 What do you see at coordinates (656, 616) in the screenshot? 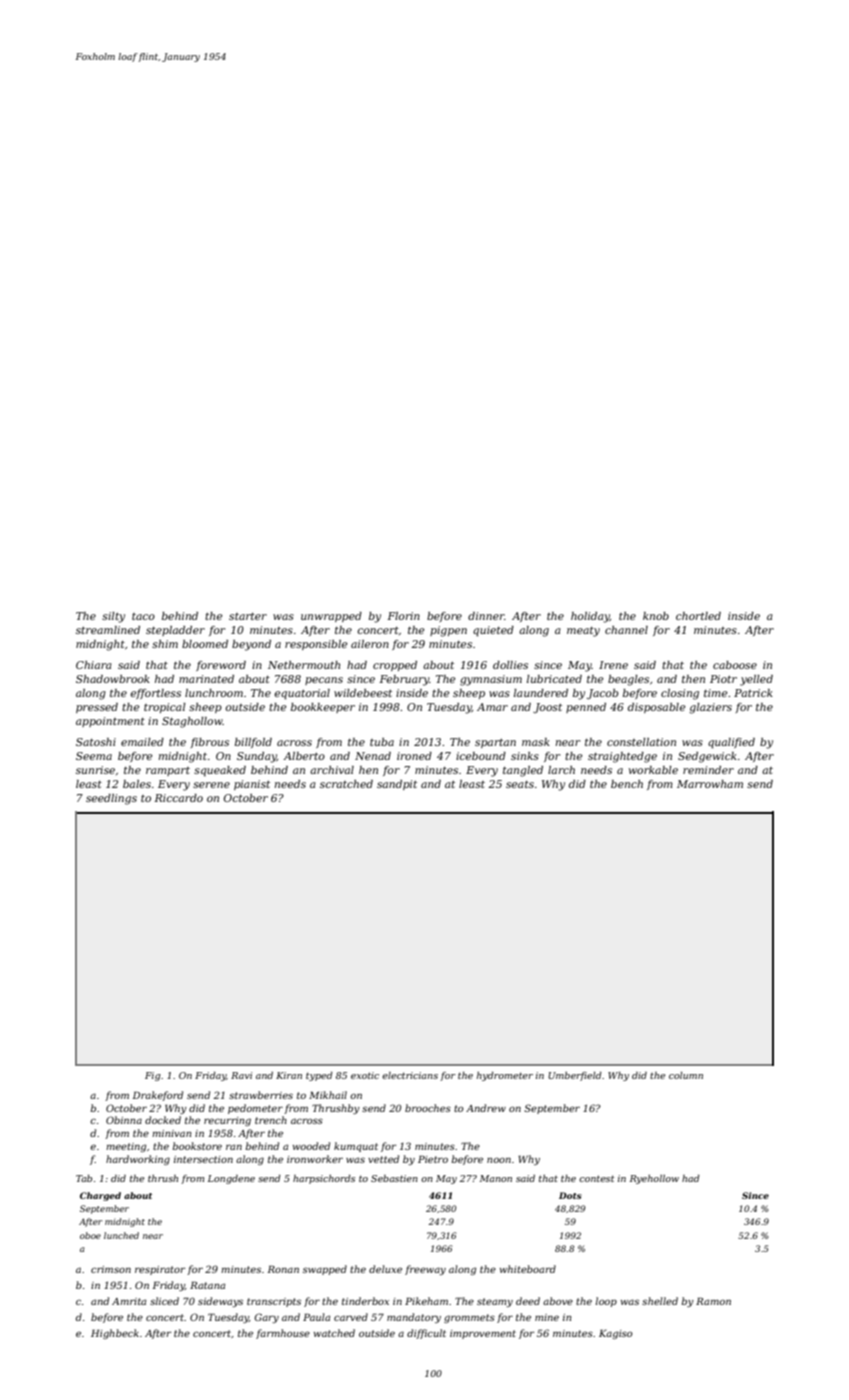
I see `knob` at bounding box center [656, 616].
